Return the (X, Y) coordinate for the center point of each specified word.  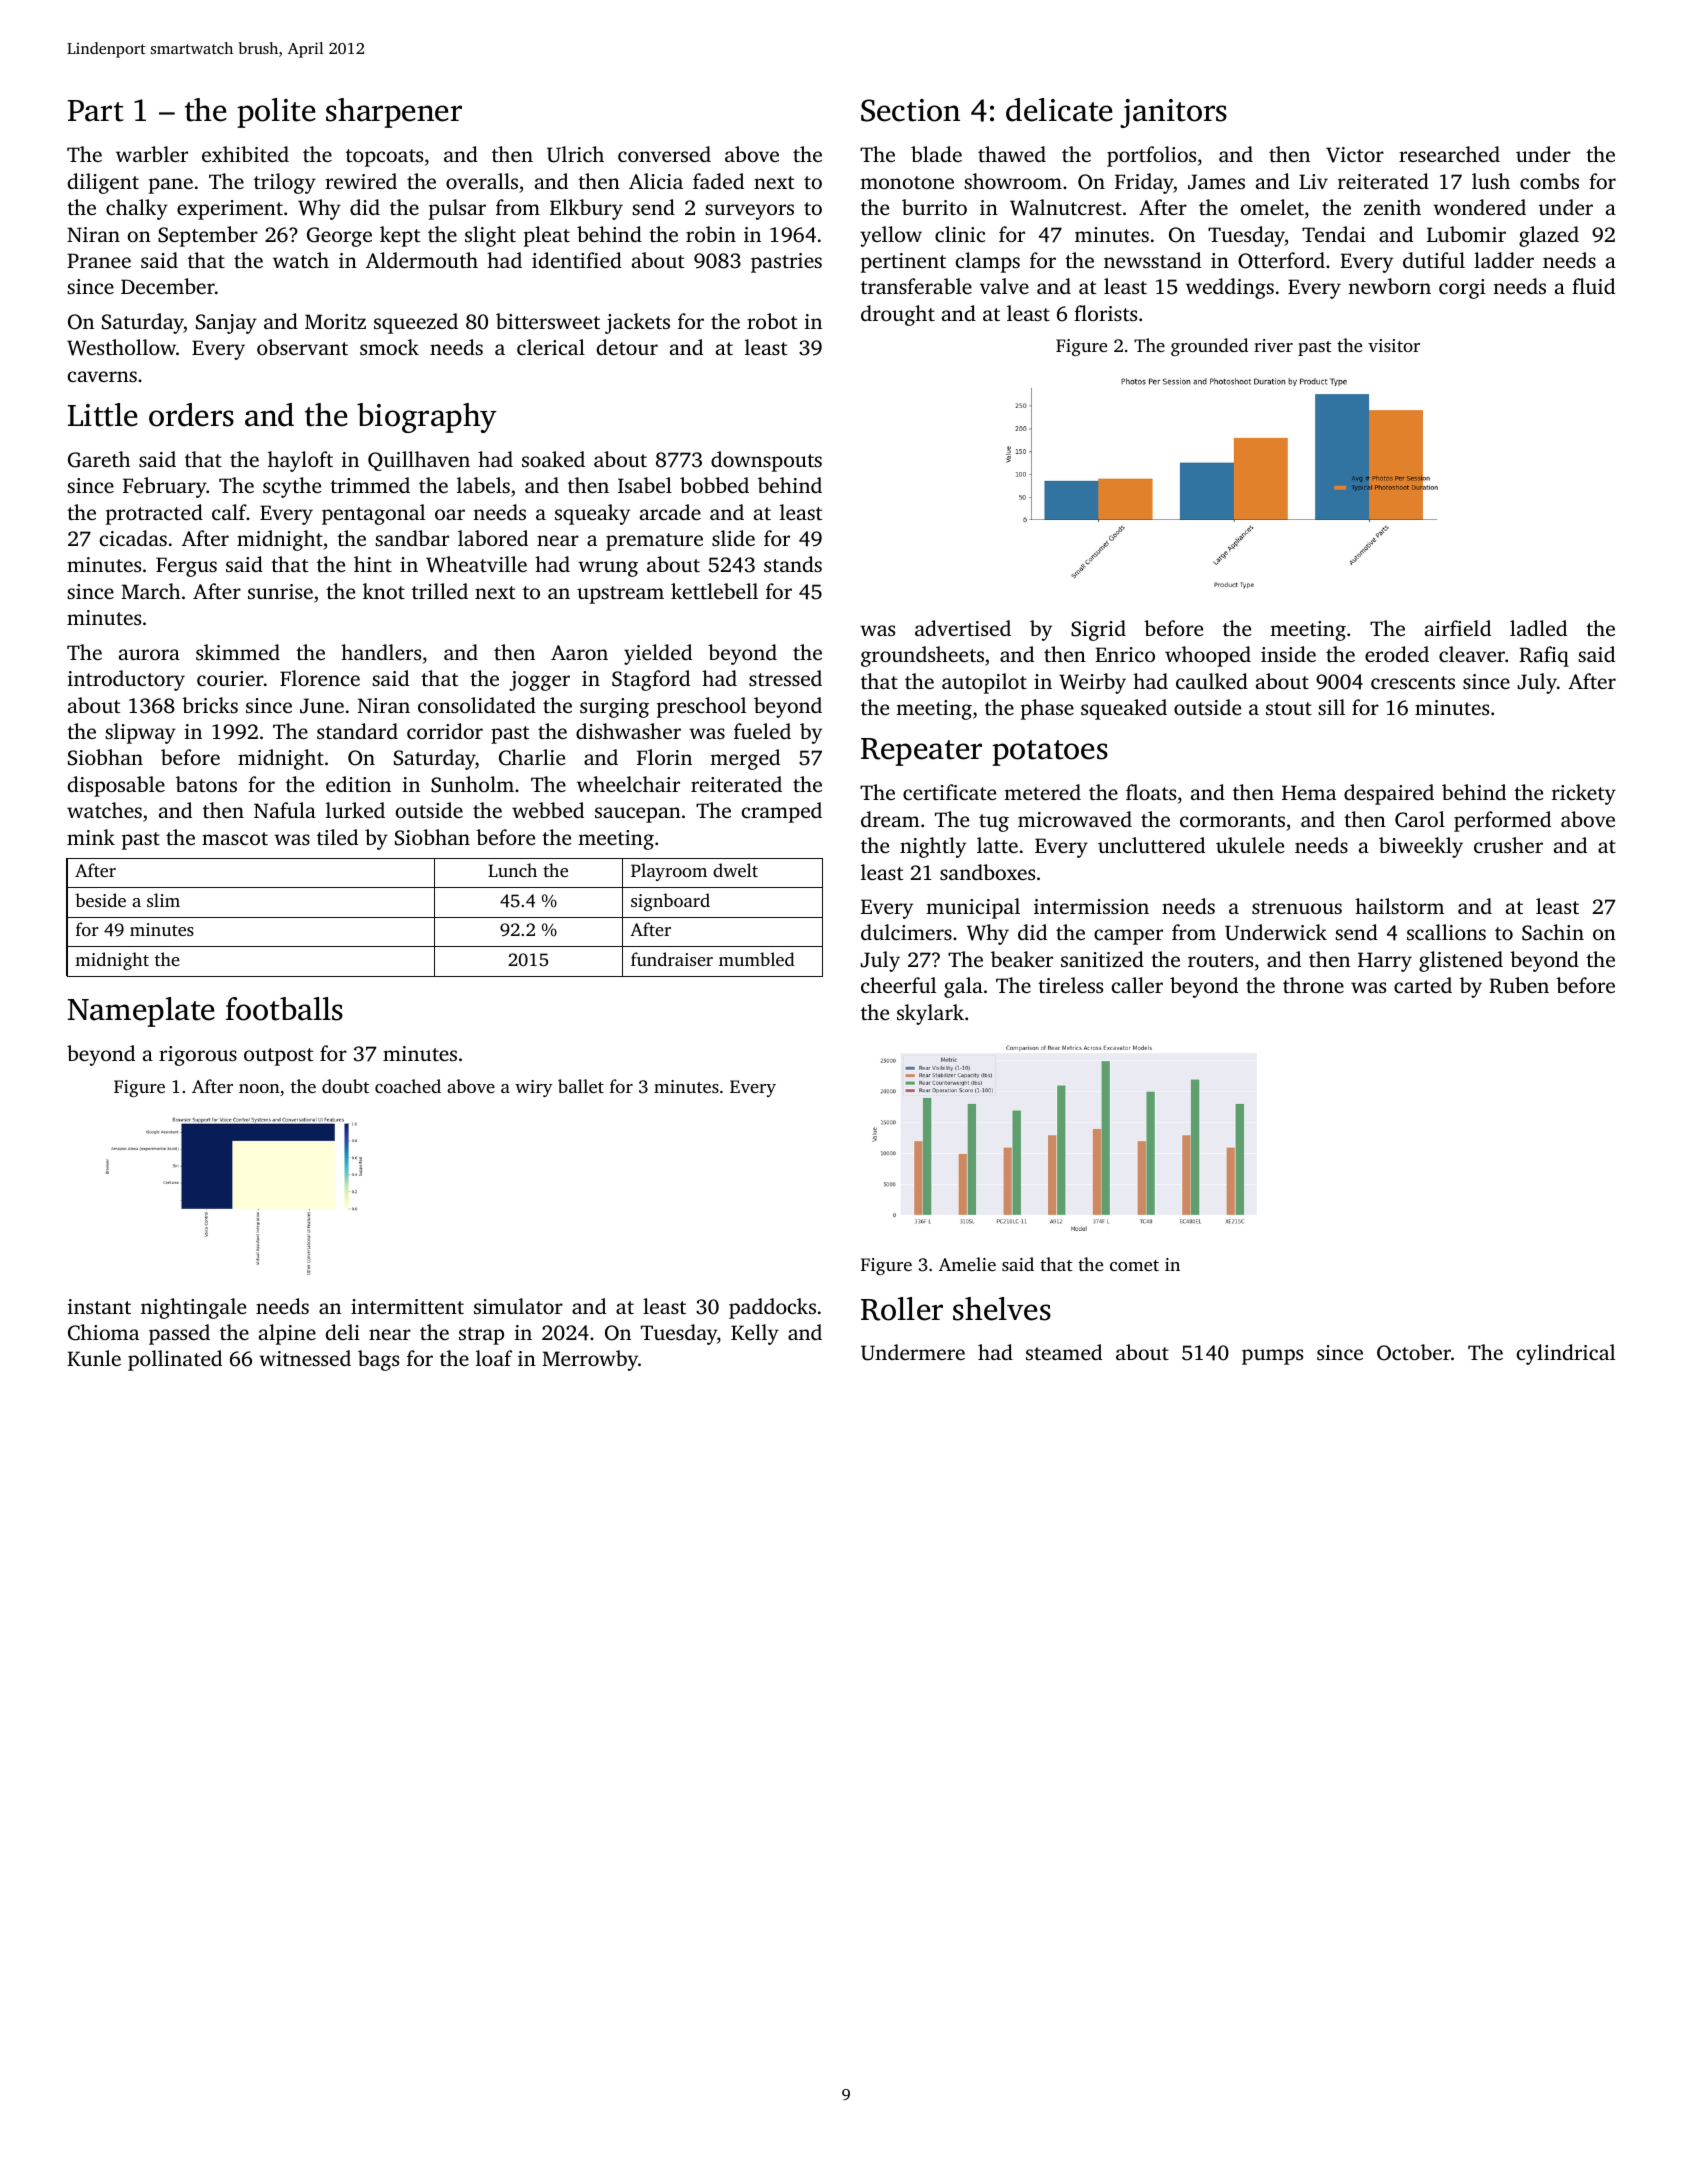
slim (163, 900)
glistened (1461, 961)
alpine (287, 1334)
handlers (381, 652)
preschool (701, 707)
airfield (1458, 628)
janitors (1173, 113)
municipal (973, 908)
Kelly (755, 1334)
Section (910, 110)
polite (276, 113)
